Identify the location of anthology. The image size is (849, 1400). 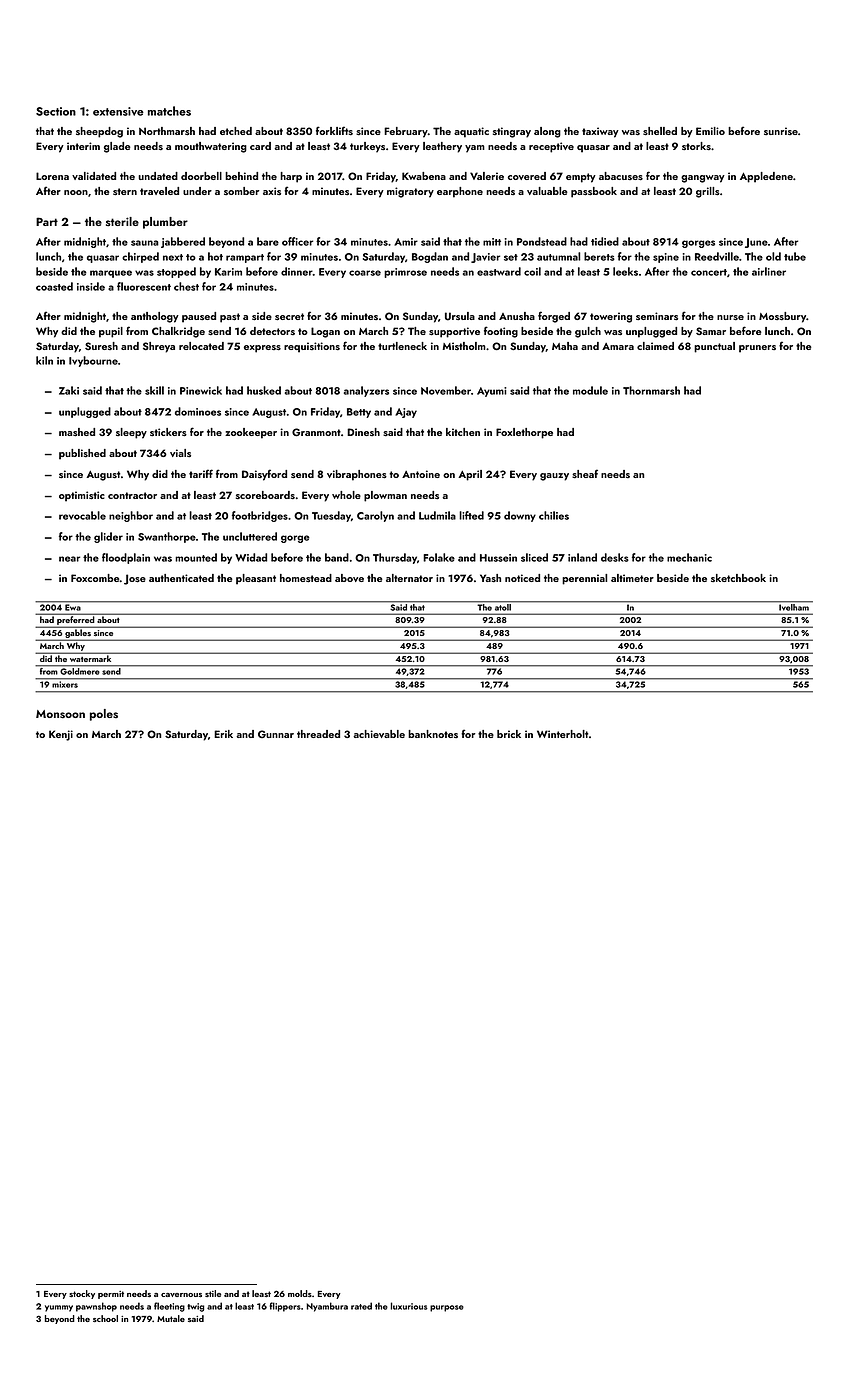
(155, 317).
